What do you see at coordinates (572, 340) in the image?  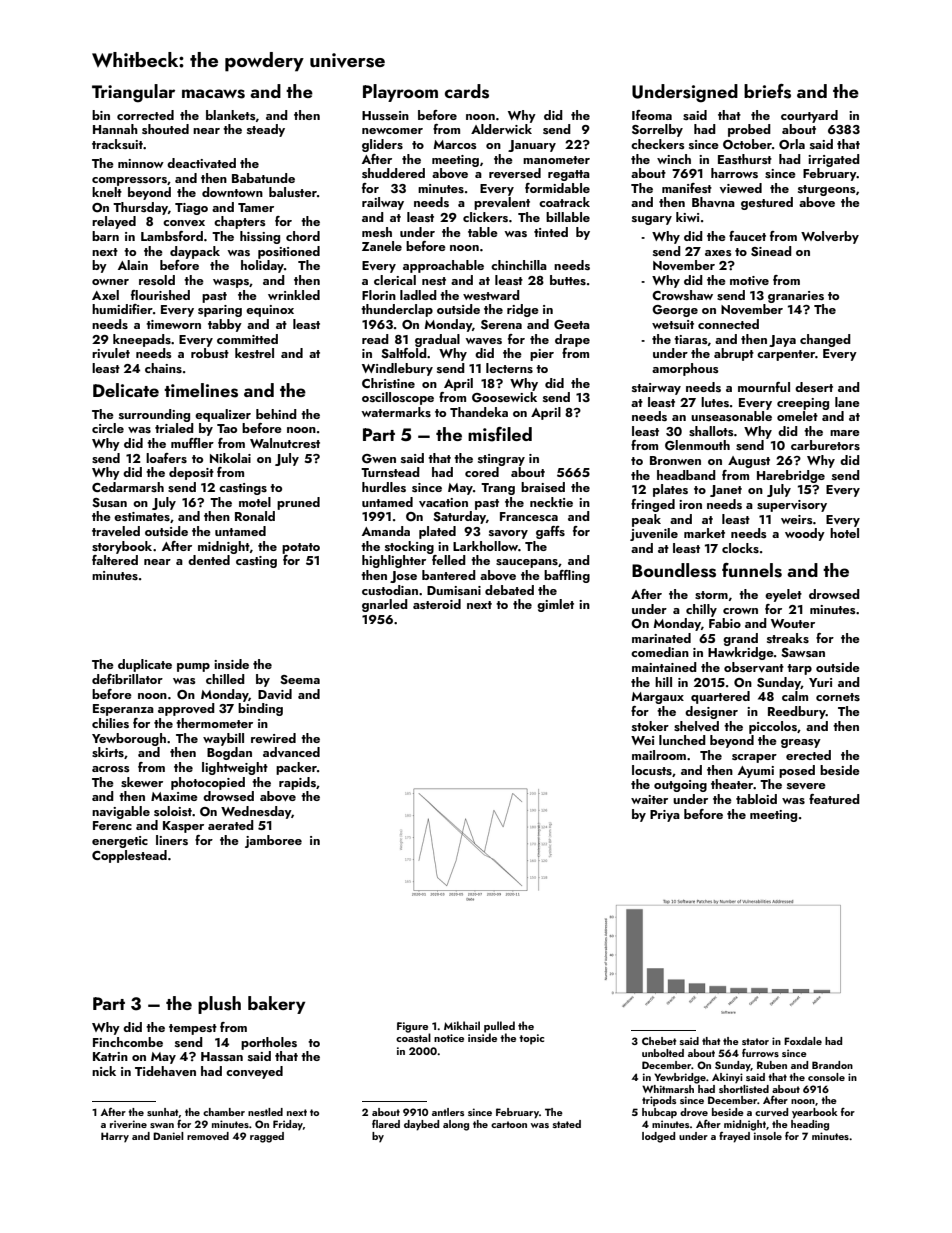 I see `drape` at bounding box center [572, 340].
